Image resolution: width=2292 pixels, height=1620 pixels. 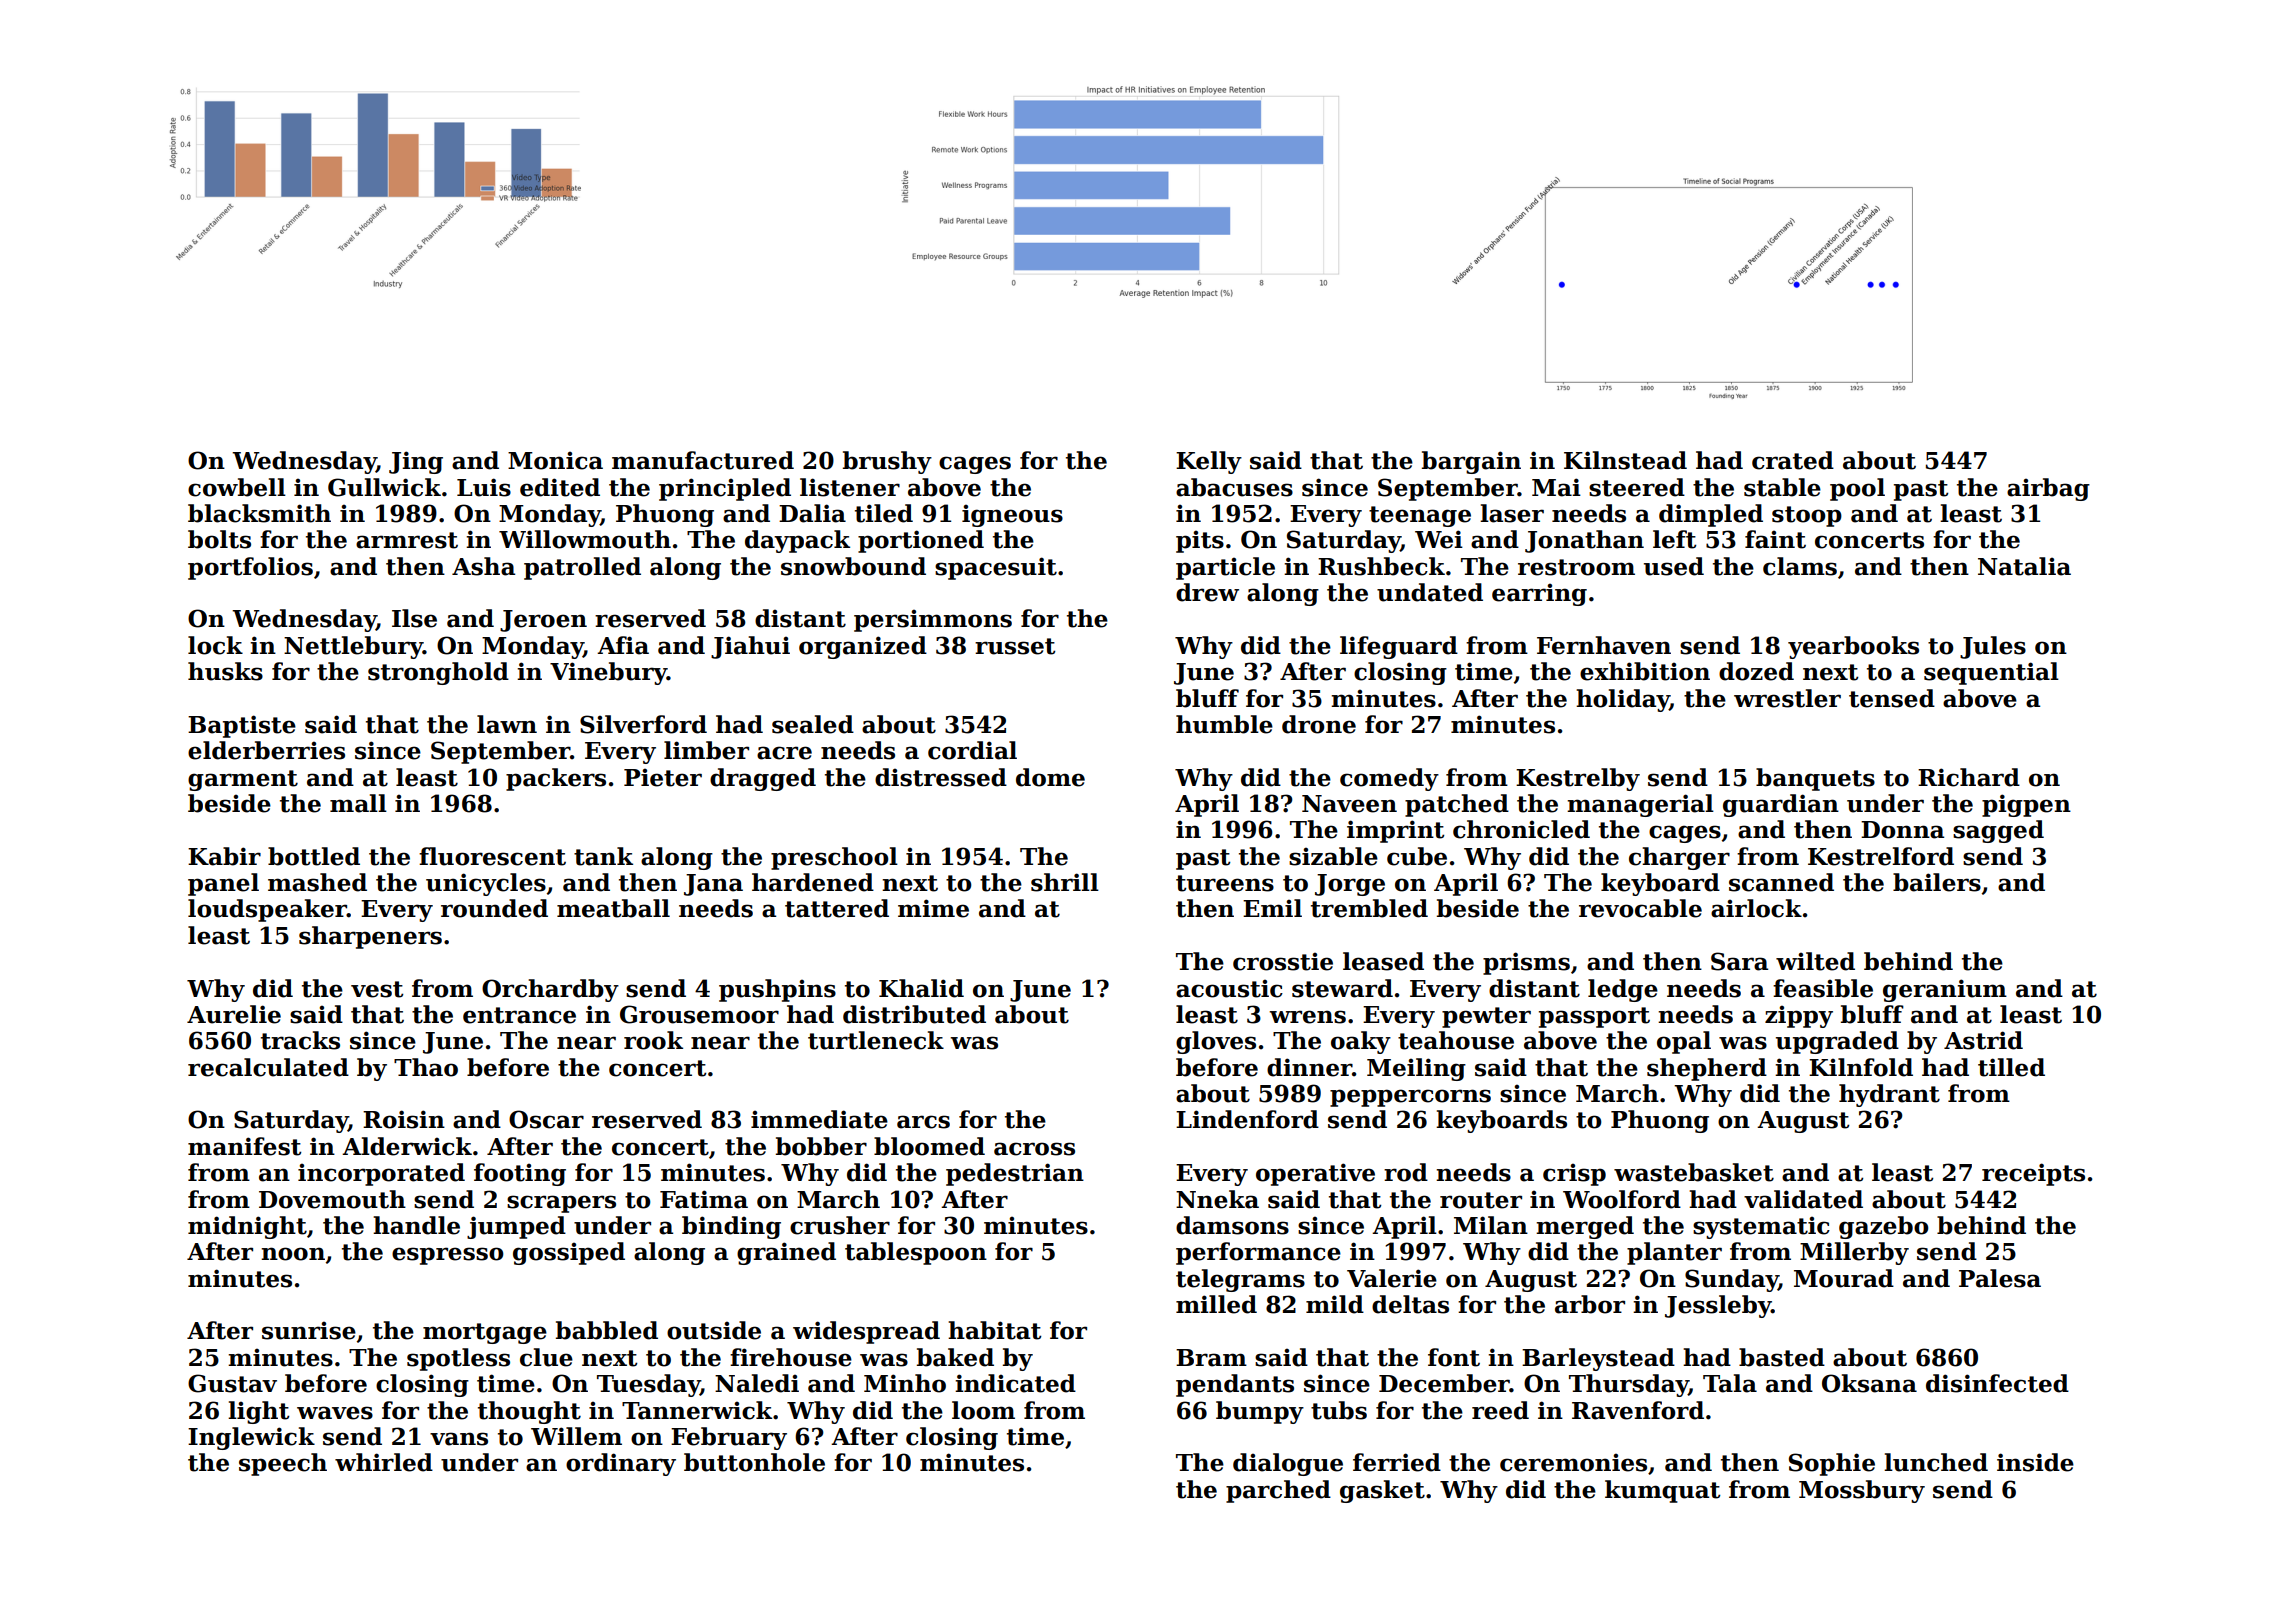 I want to click on Mossbury, so click(x=1862, y=1491).
